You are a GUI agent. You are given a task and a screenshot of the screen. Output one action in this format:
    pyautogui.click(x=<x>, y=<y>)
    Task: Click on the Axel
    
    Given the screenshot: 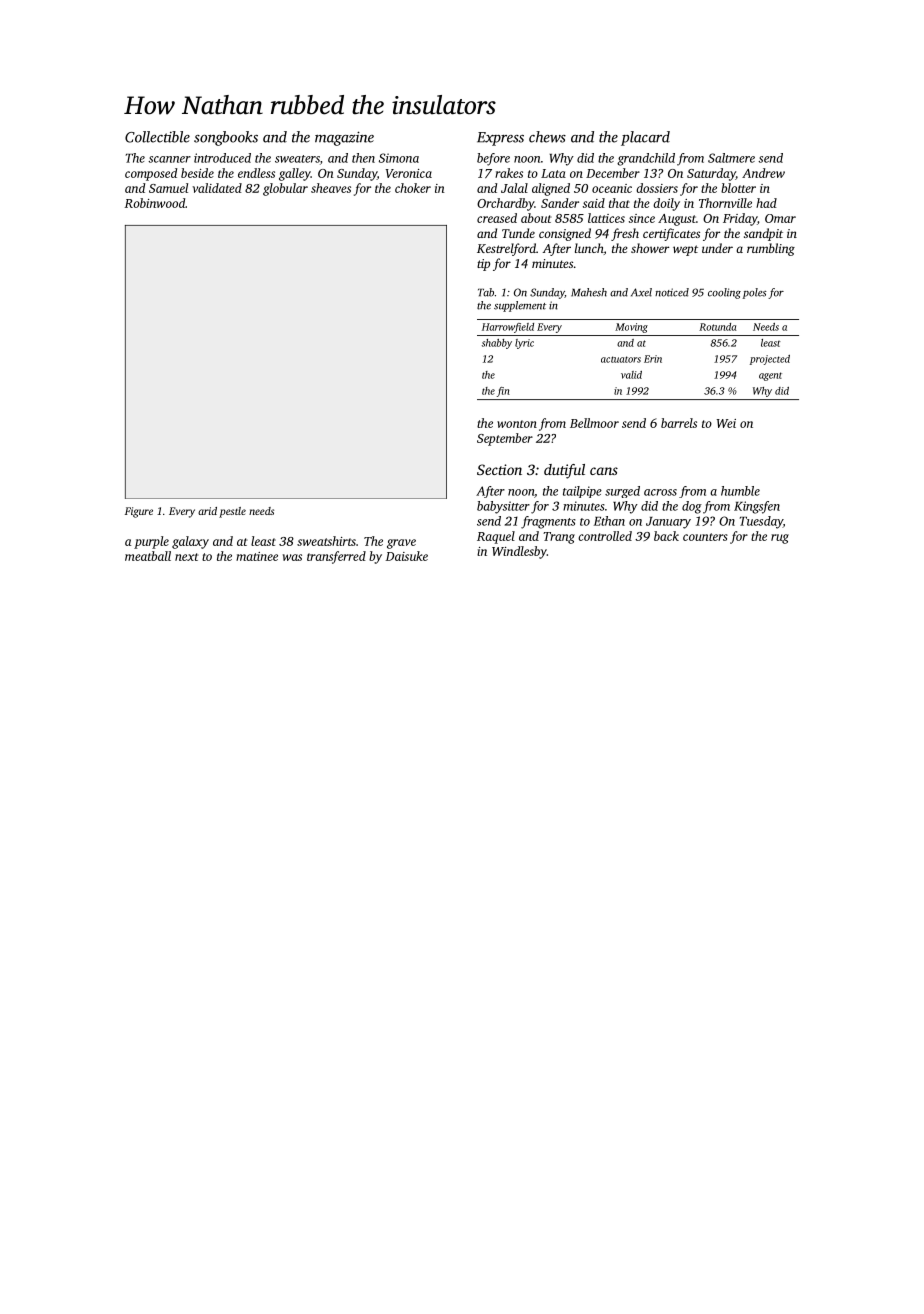 What is the action you would take?
    pyautogui.click(x=641, y=292)
